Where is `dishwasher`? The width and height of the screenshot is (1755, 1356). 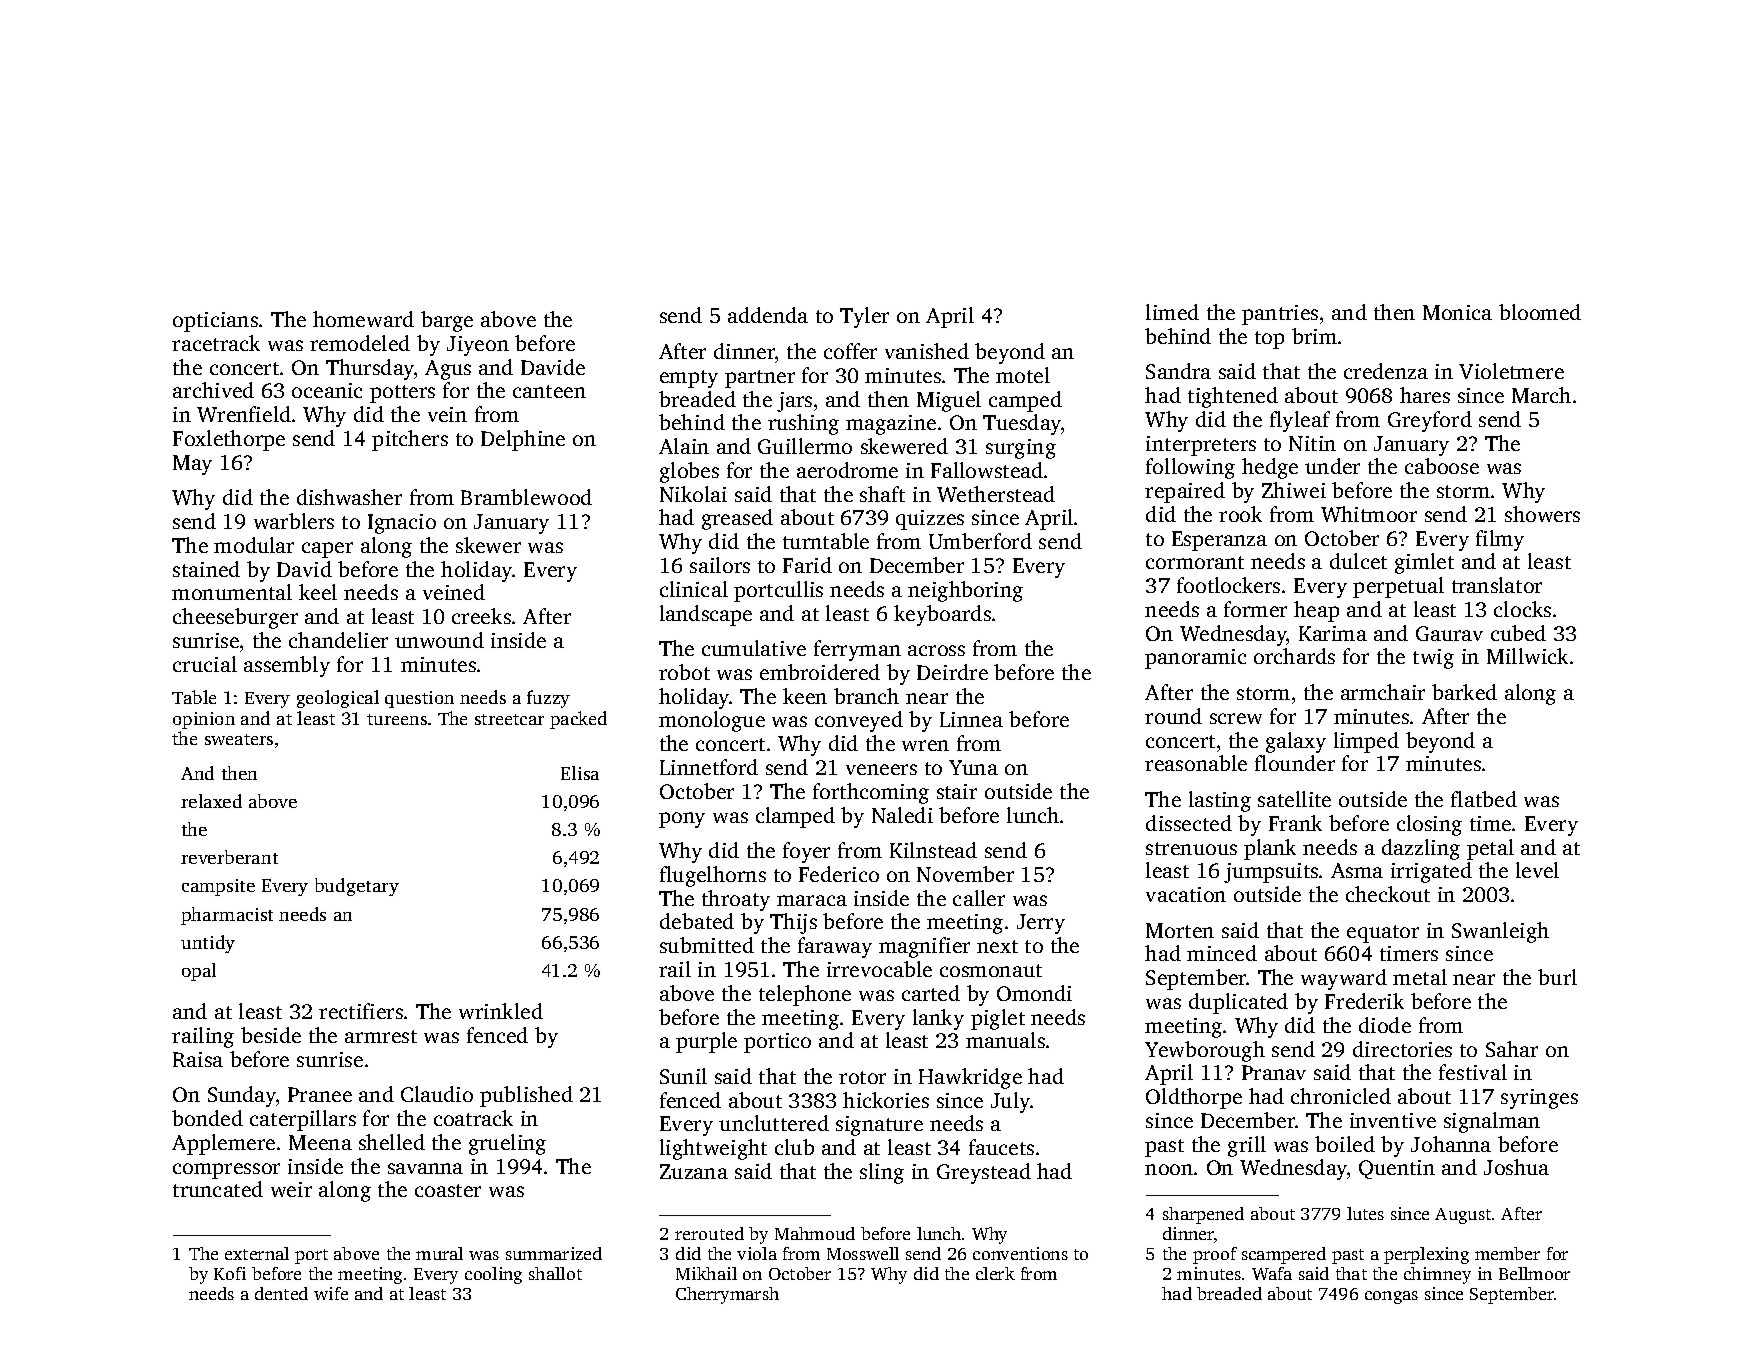
dishwasher is located at coordinates (349, 497).
